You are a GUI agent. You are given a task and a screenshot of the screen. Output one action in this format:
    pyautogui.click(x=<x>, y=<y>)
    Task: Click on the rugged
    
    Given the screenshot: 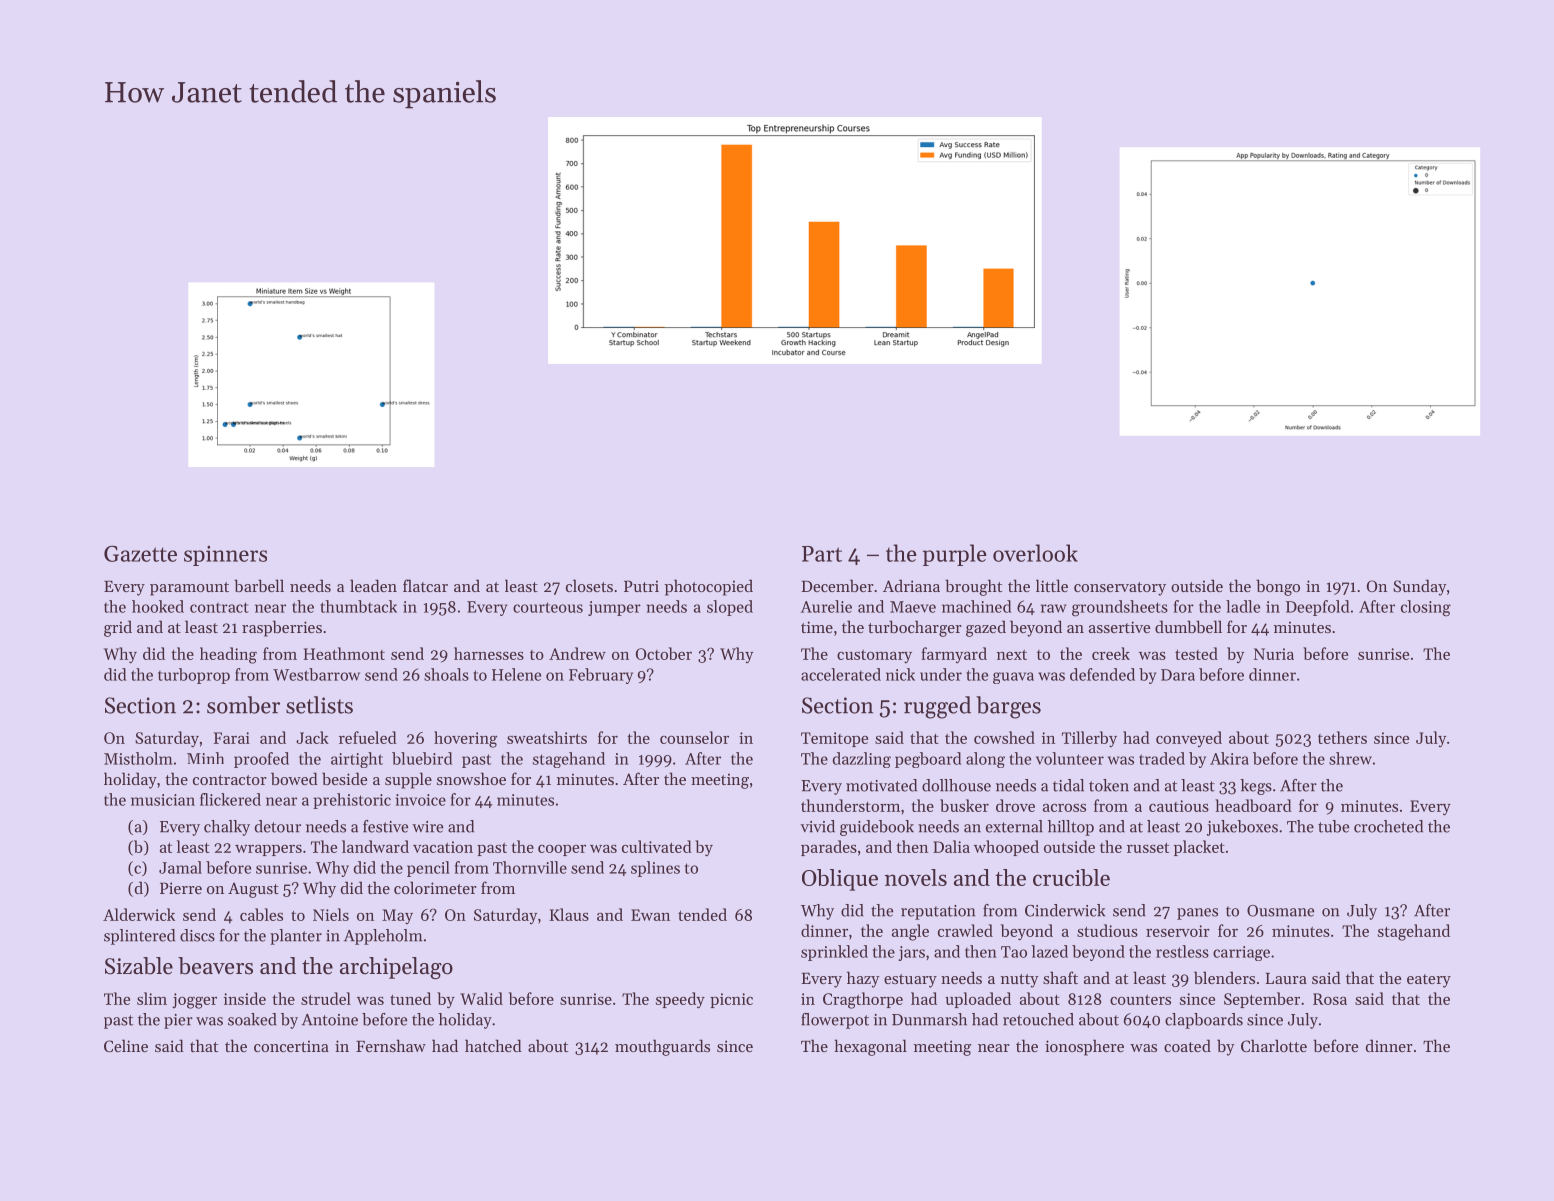 What is the action you would take?
    pyautogui.click(x=937, y=707)
